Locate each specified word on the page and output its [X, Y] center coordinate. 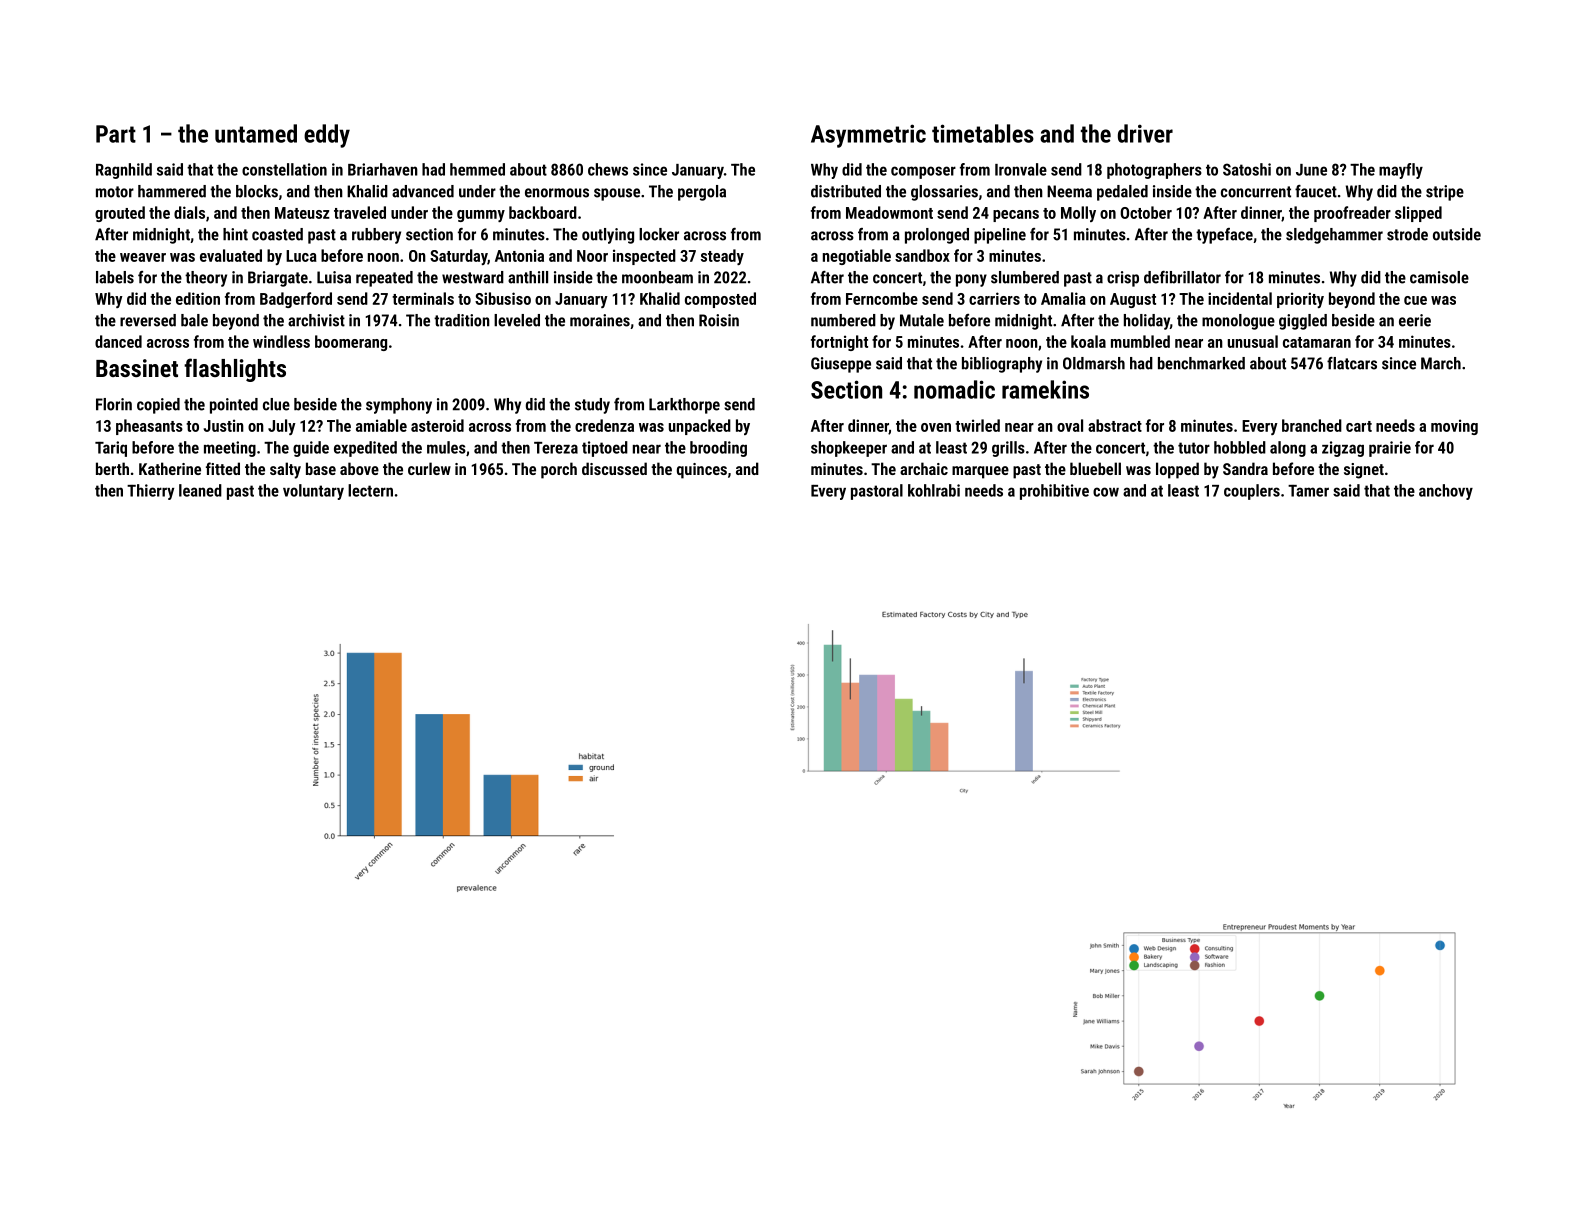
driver [1145, 133]
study [592, 406]
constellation [284, 169]
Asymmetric [868, 136]
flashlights [235, 370]
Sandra [1245, 468]
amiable [381, 425]
